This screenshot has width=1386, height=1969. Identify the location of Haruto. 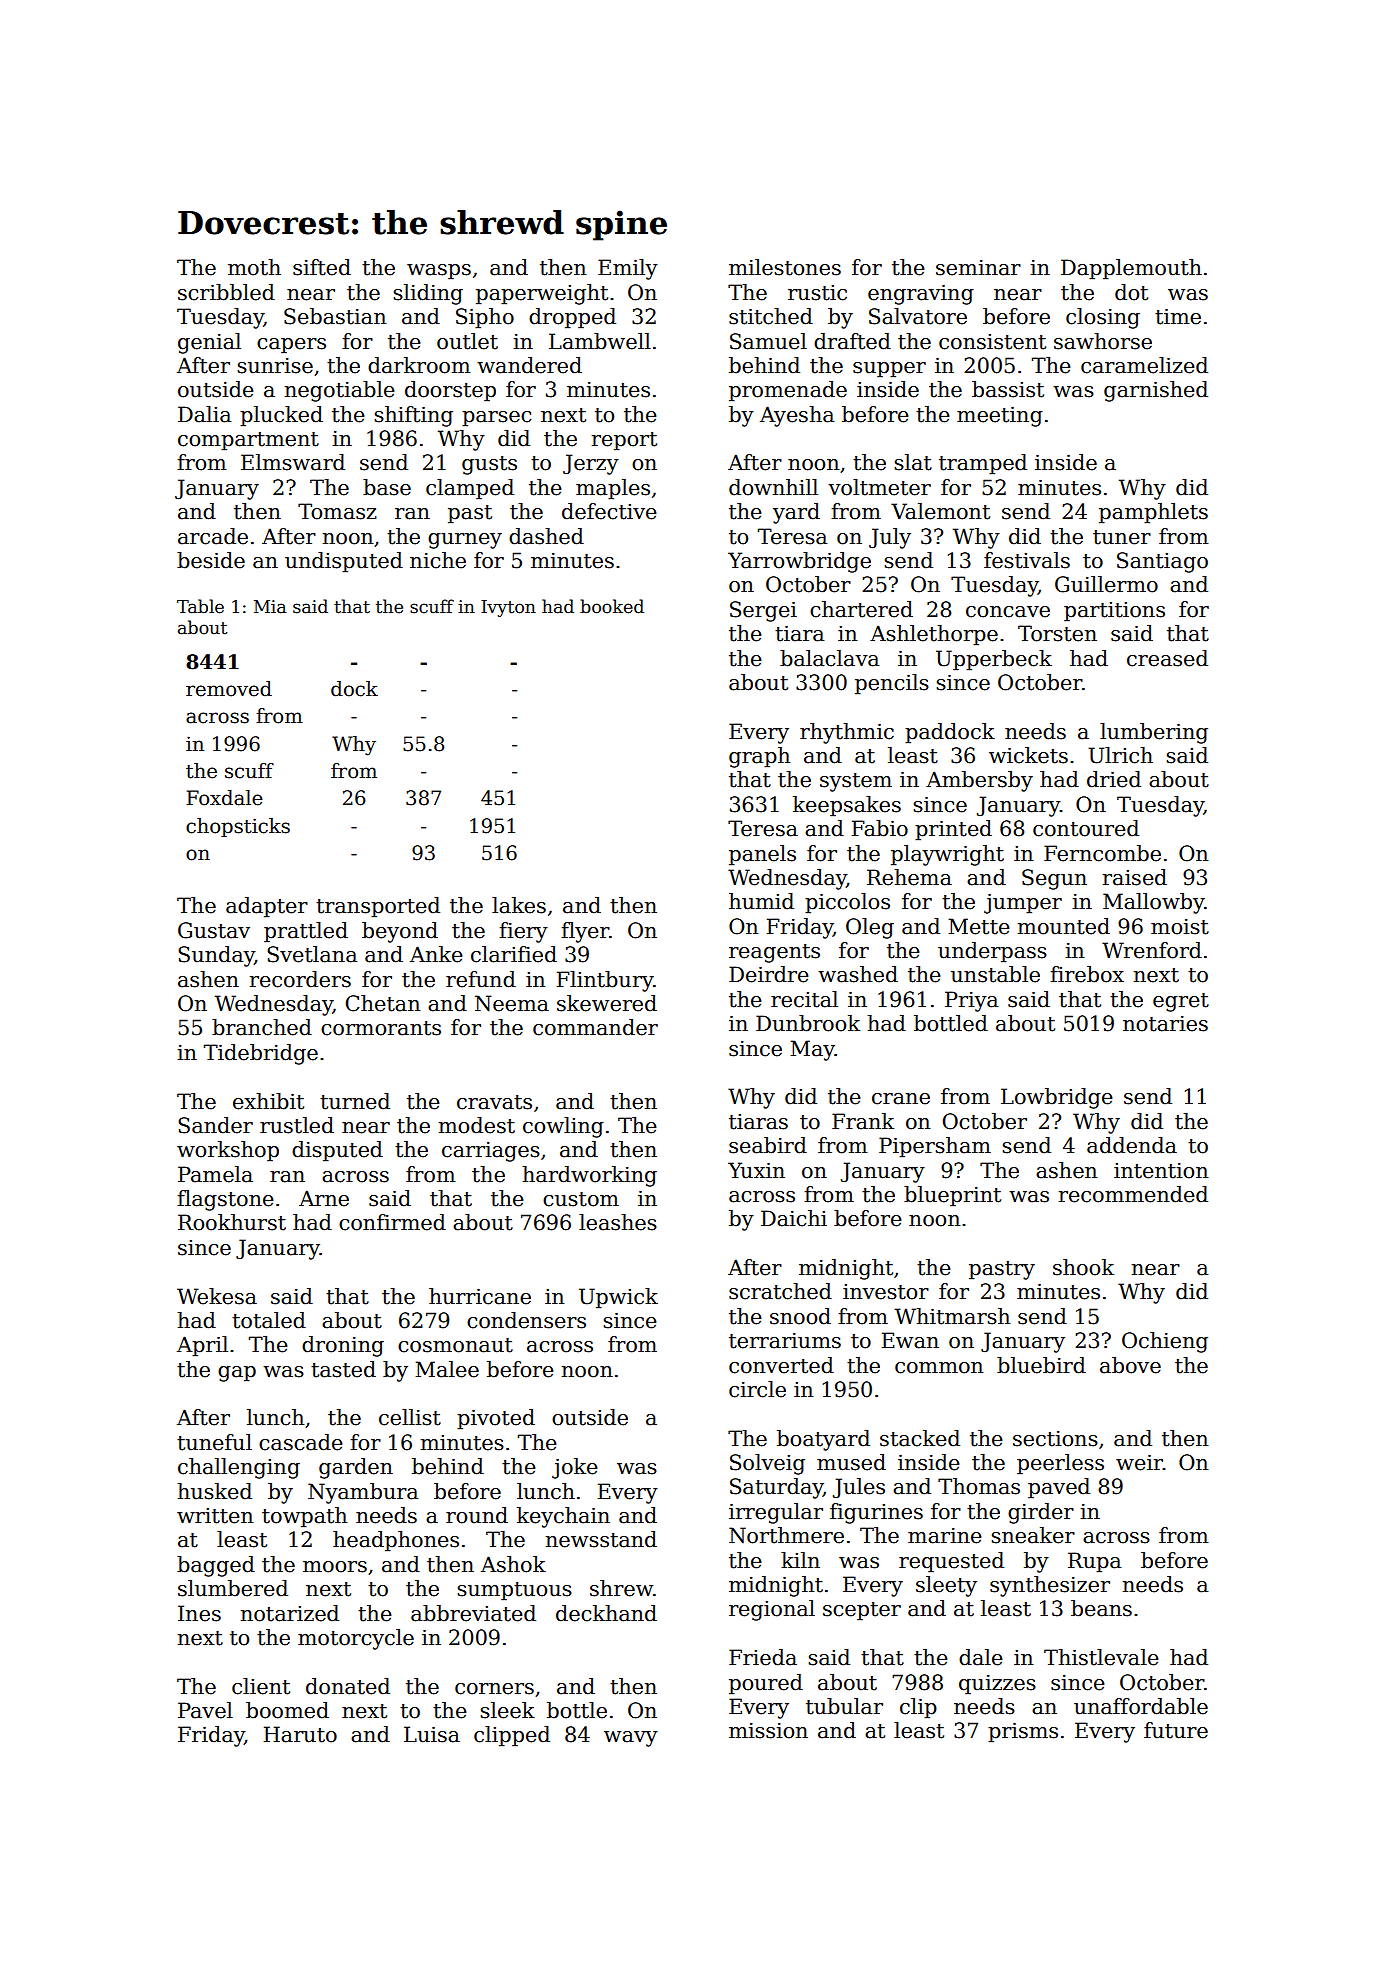
(300, 1734).
